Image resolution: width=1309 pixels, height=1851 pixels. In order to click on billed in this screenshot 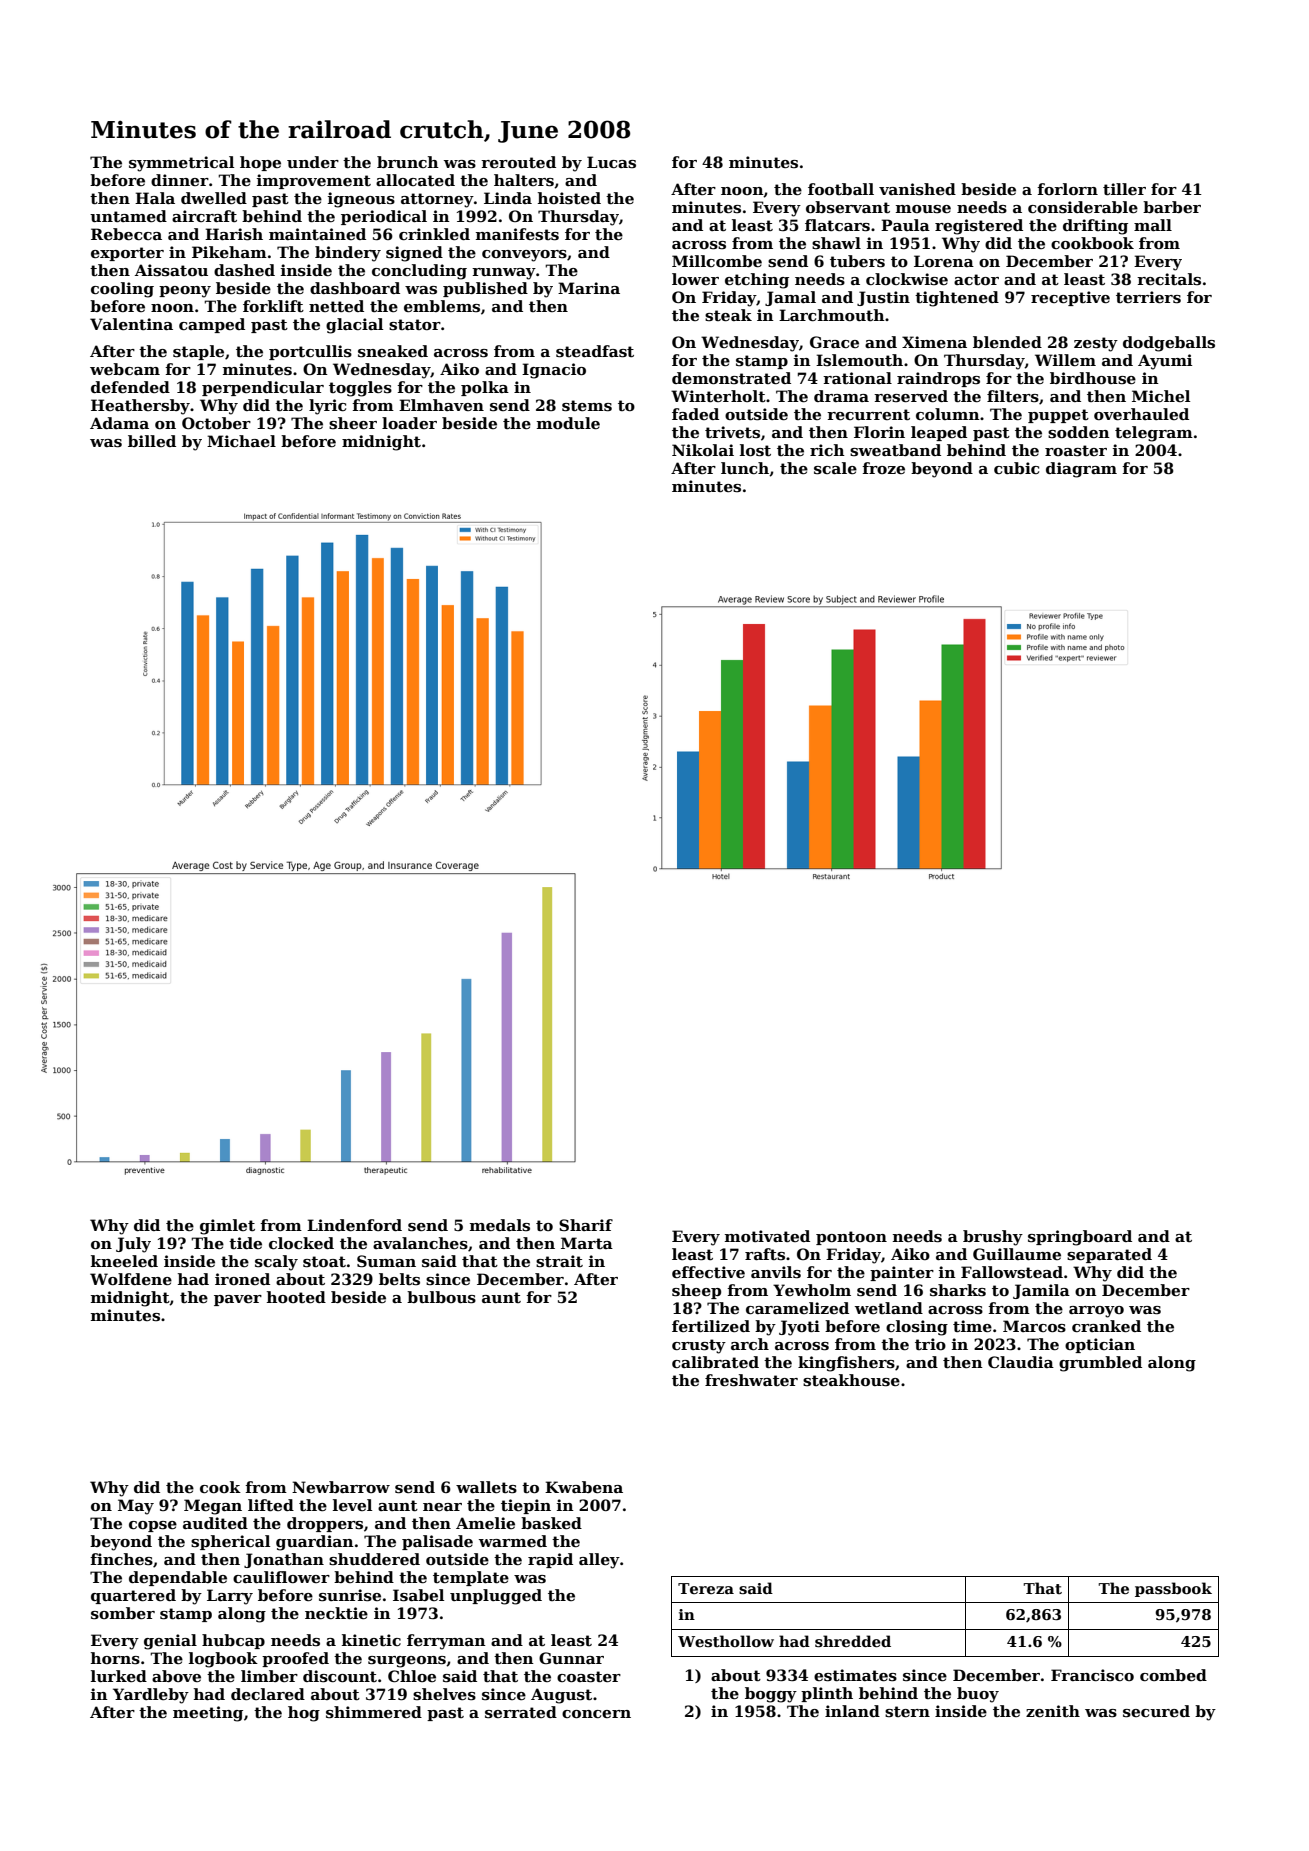, I will do `click(152, 441)`.
